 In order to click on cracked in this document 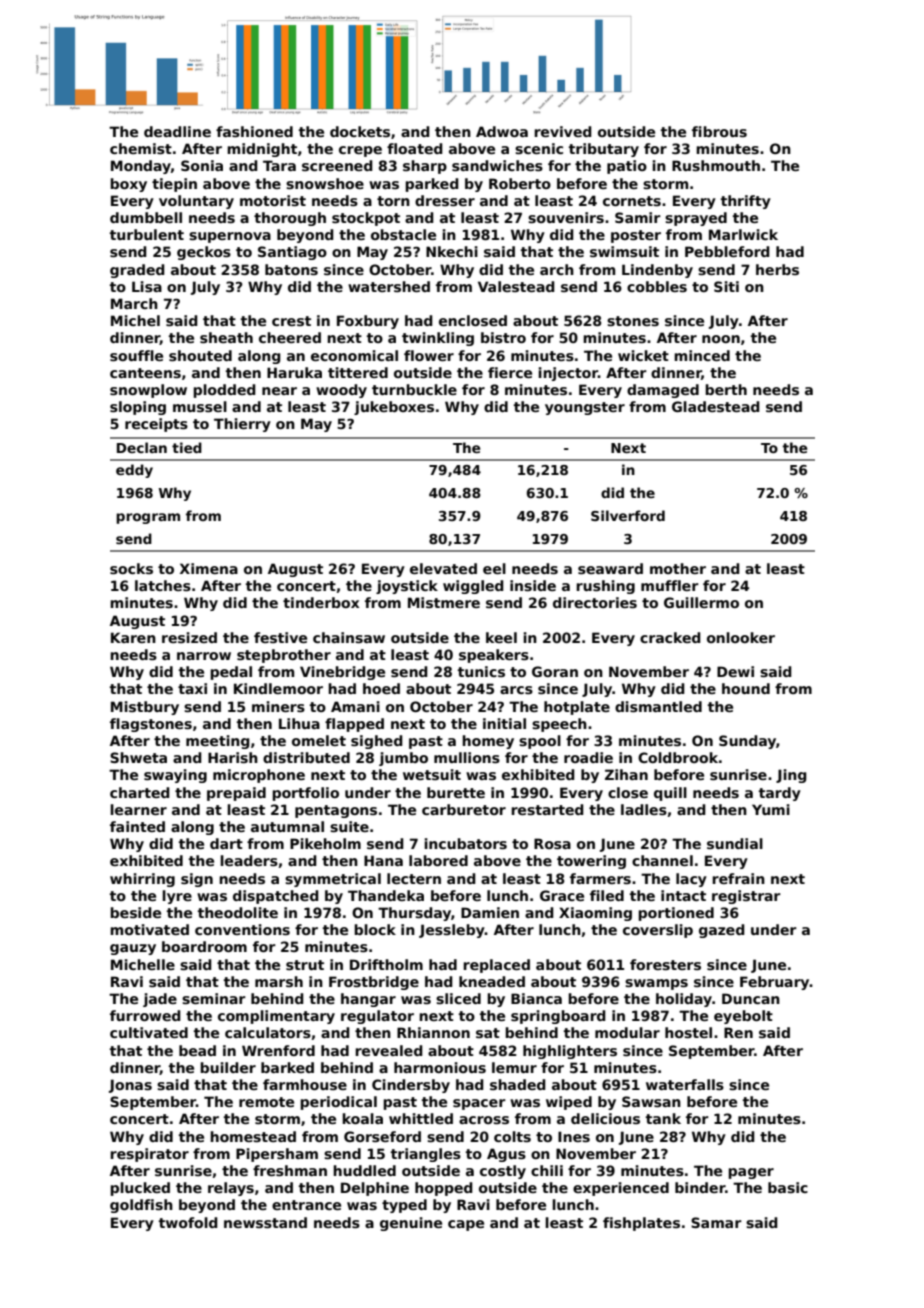, I will do `click(670, 637)`.
